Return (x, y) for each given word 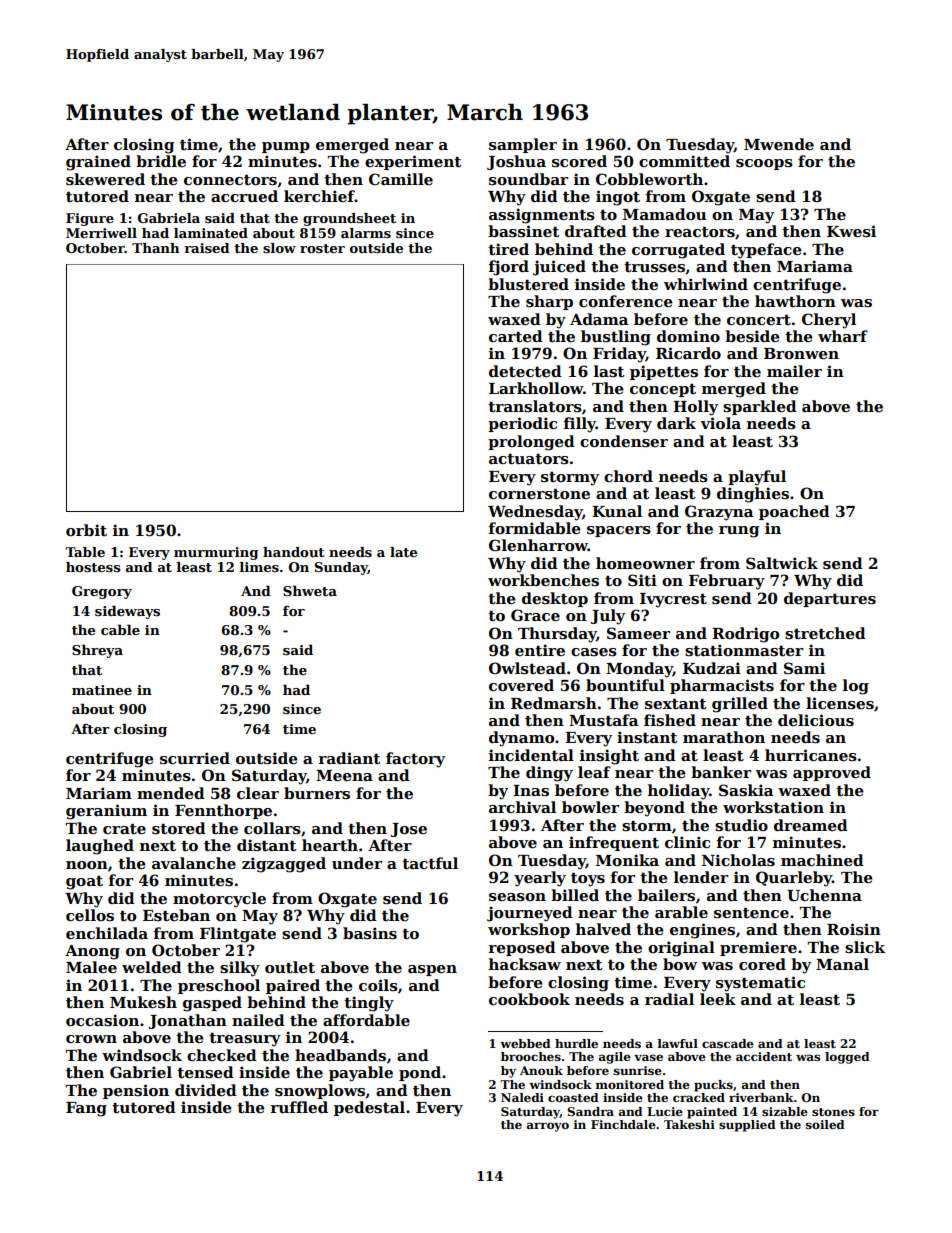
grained (98, 163)
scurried (195, 758)
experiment (413, 162)
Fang (86, 1109)
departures (830, 599)
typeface (766, 251)
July (608, 617)
